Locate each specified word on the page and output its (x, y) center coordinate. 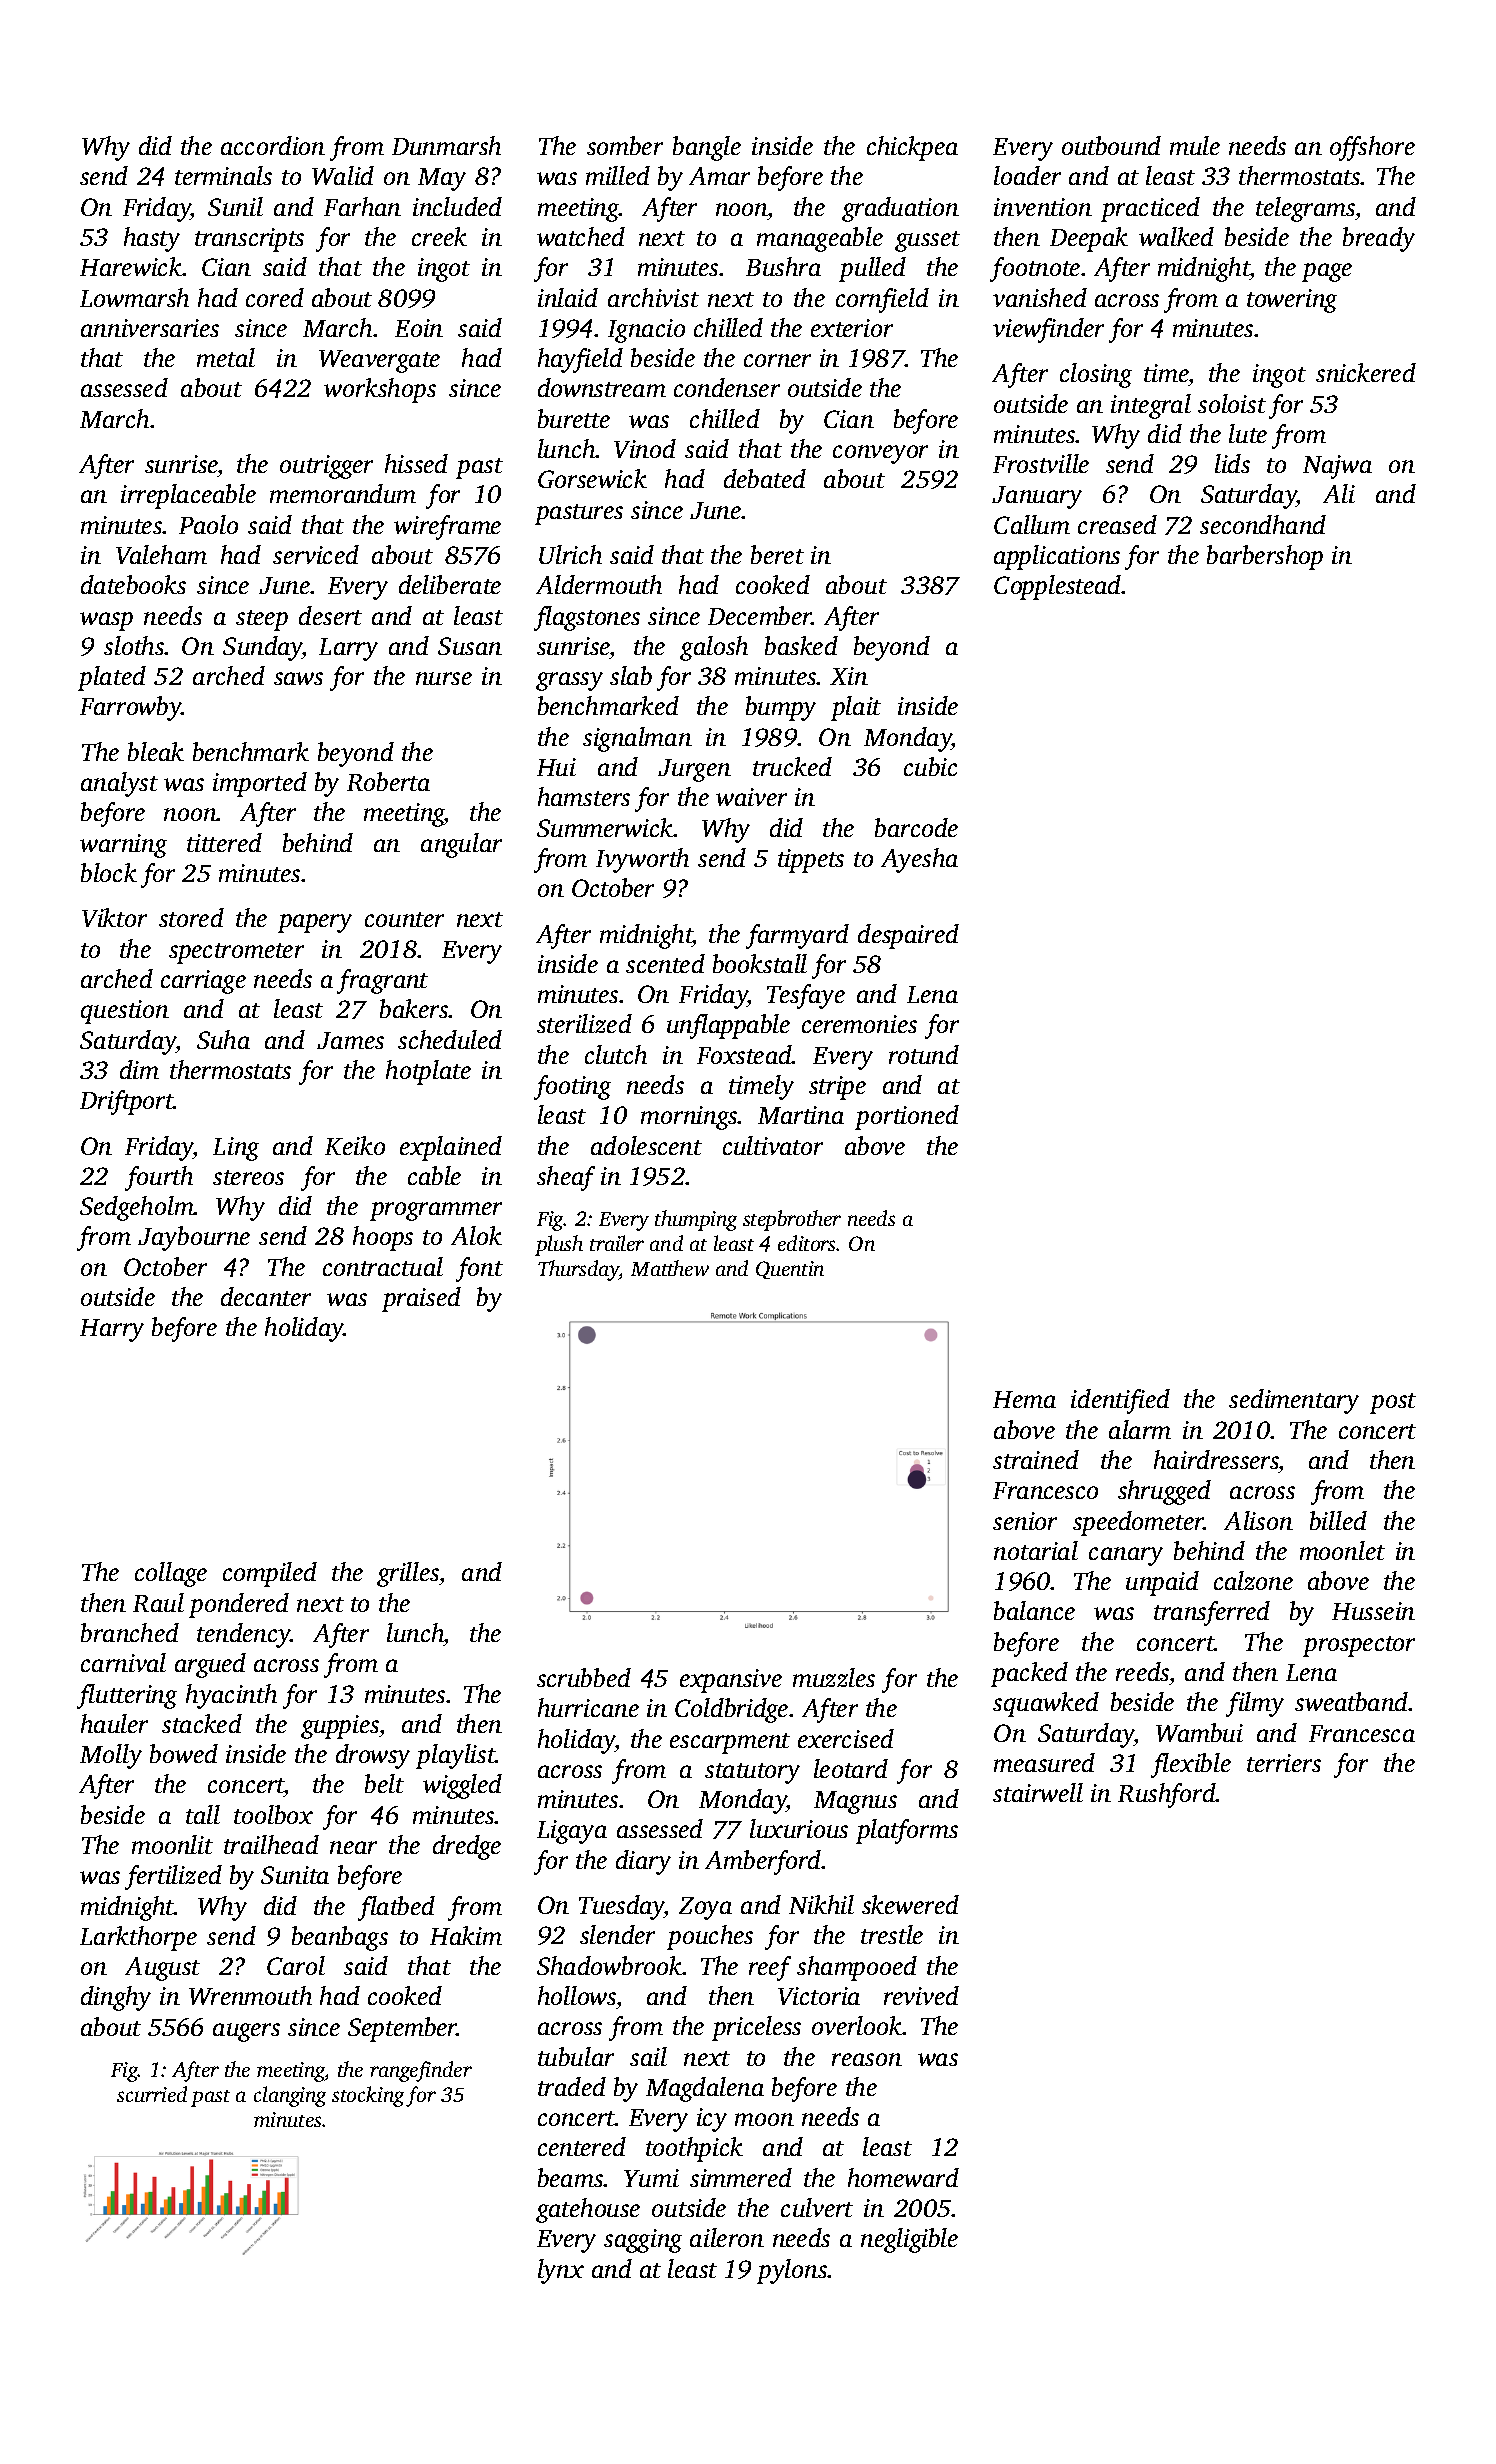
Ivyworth (642, 860)
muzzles (834, 1677)
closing (1096, 375)
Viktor (114, 917)
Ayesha (919, 860)
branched (130, 1632)
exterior (852, 328)
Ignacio (646, 331)
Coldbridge (731, 1710)
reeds (1142, 1671)
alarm (1140, 1429)
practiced (1150, 209)
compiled (270, 1574)
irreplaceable (188, 496)
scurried (152, 2094)
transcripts (249, 240)
